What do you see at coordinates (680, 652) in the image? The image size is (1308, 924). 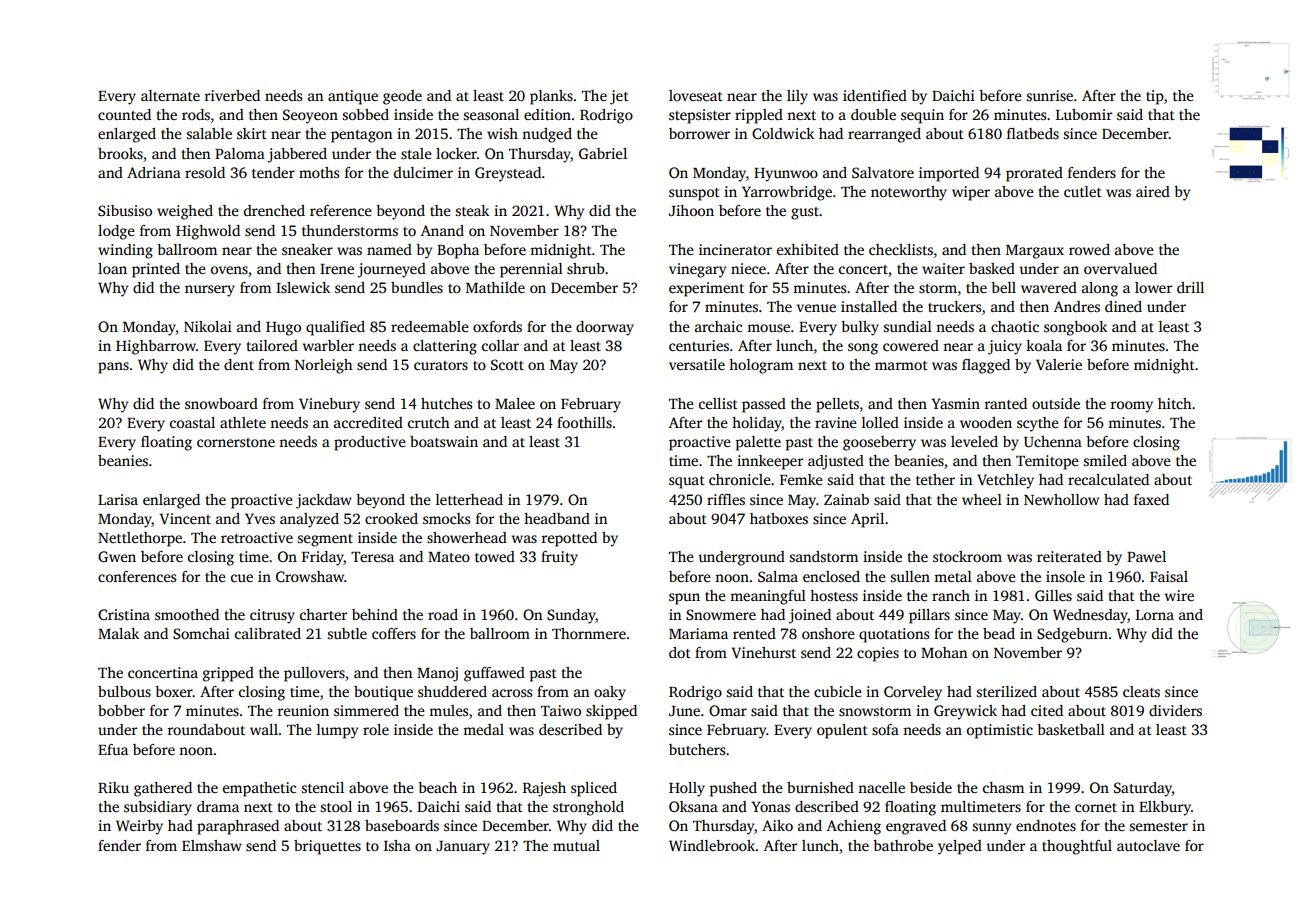 I see `dot` at bounding box center [680, 652].
